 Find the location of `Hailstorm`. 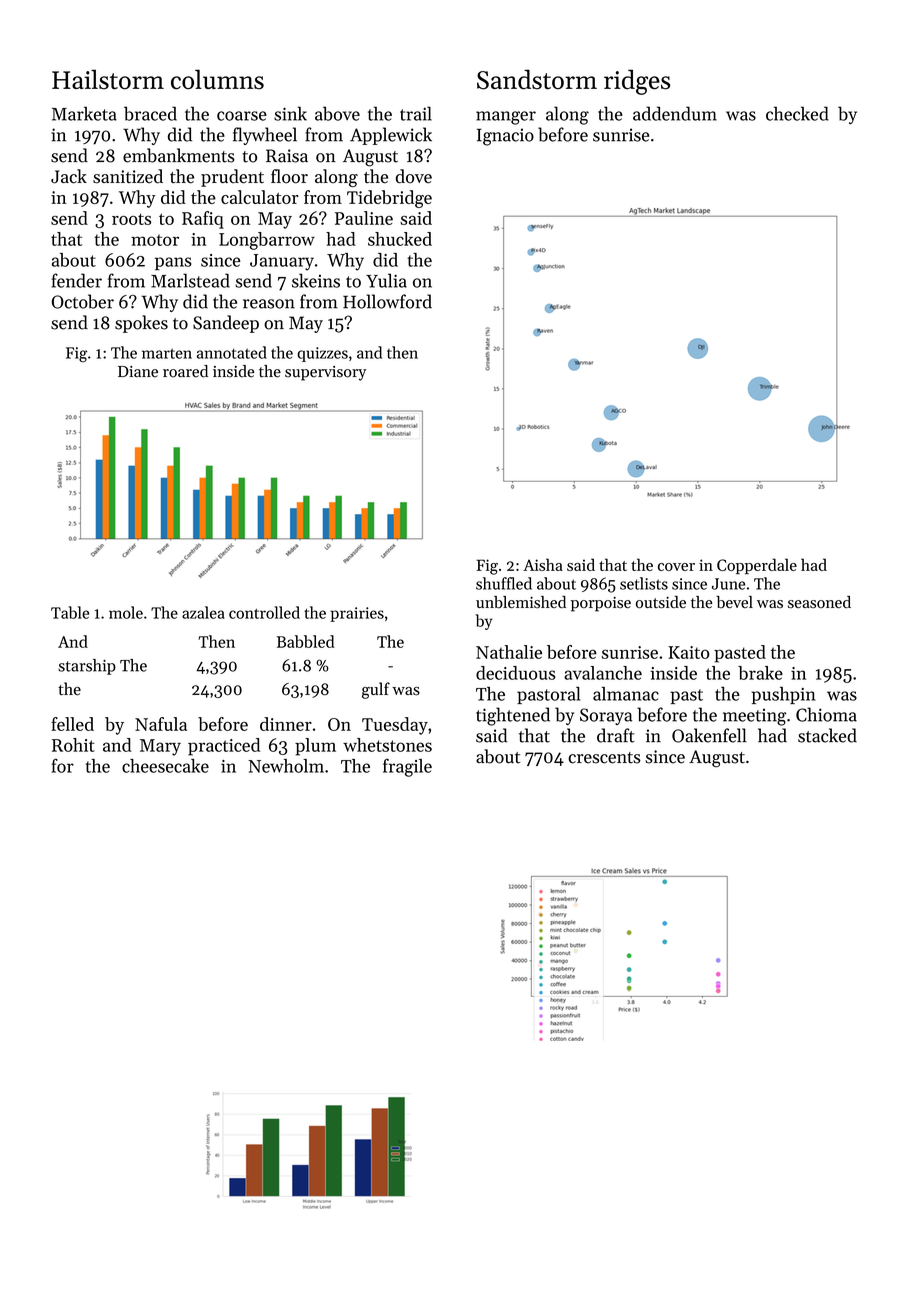

Hailstorm is located at coordinates (108, 79).
